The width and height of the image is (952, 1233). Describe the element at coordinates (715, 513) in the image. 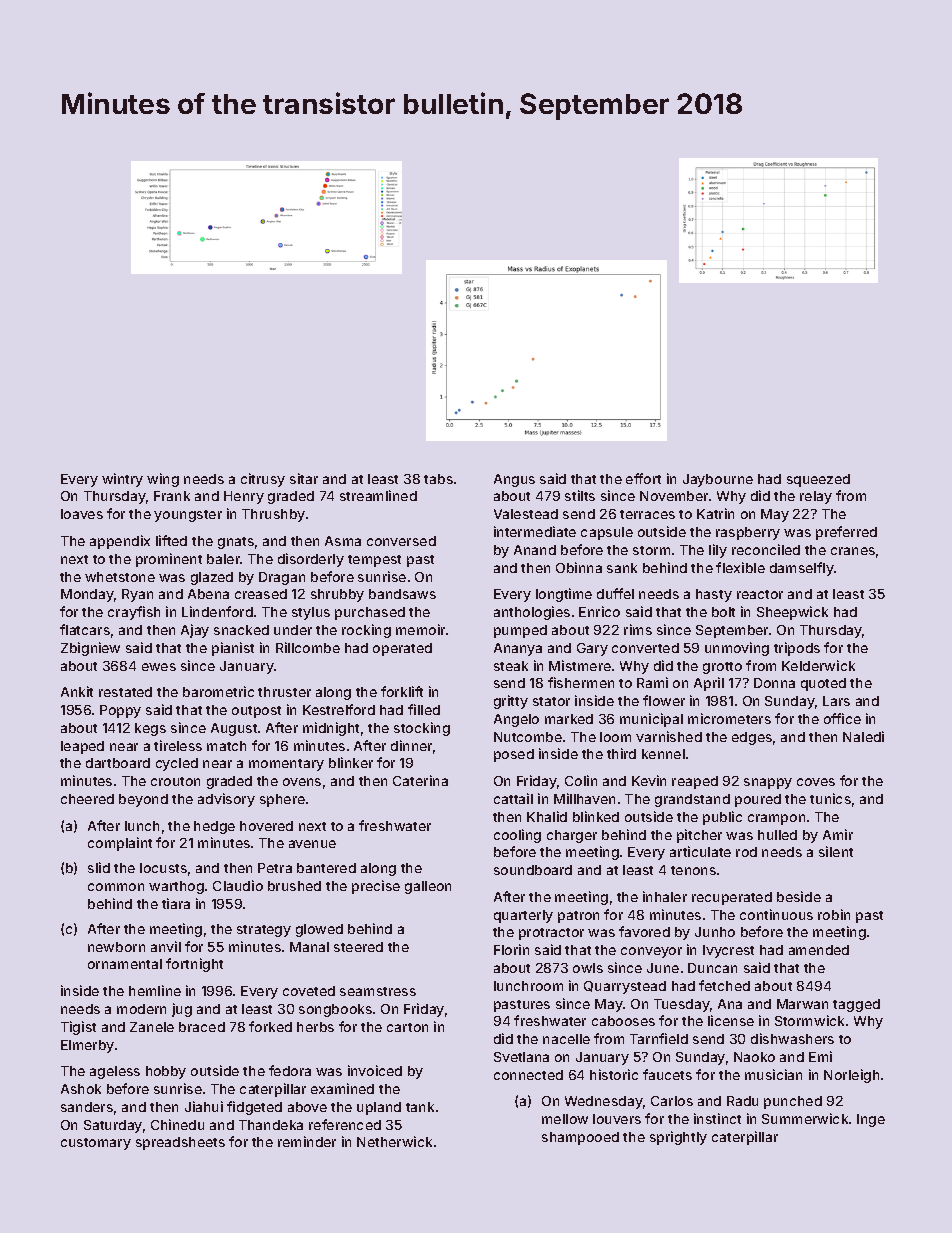

I see `Katrin` at that location.
